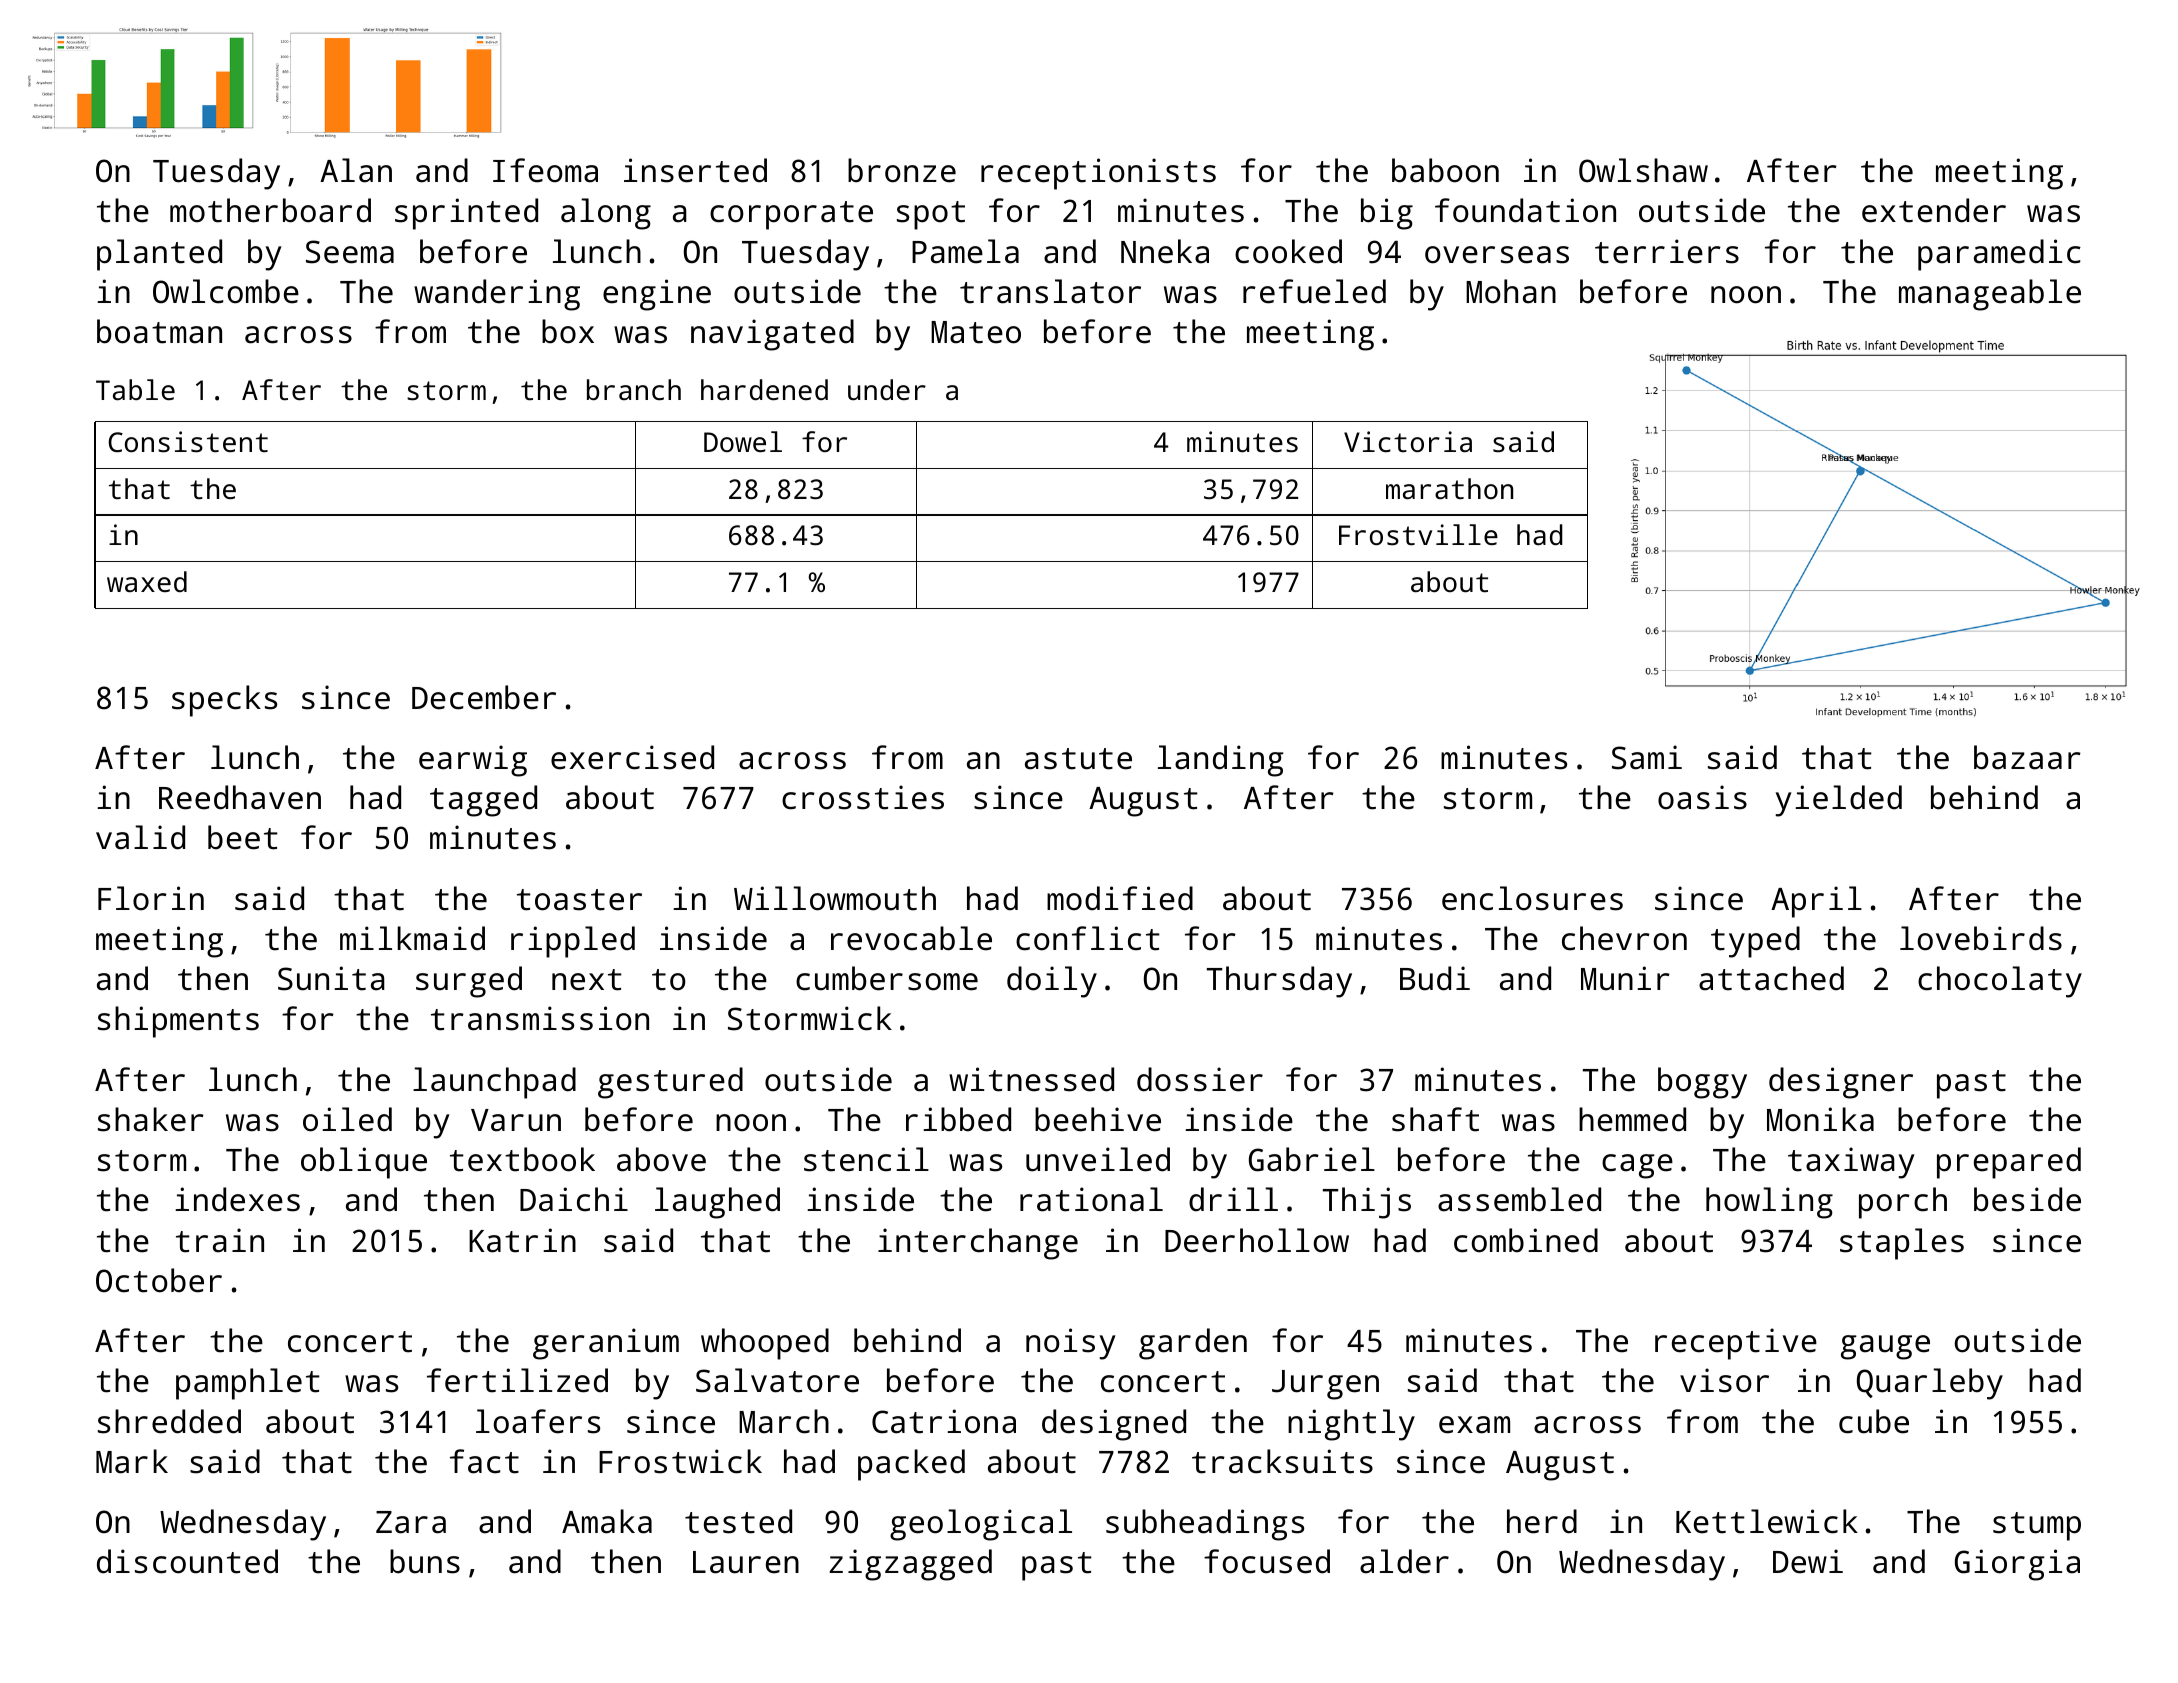 The width and height of the document is (2178, 1683). What do you see at coordinates (1990, 295) in the document?
I see `manageable` at bounding box center [1990, 295].
